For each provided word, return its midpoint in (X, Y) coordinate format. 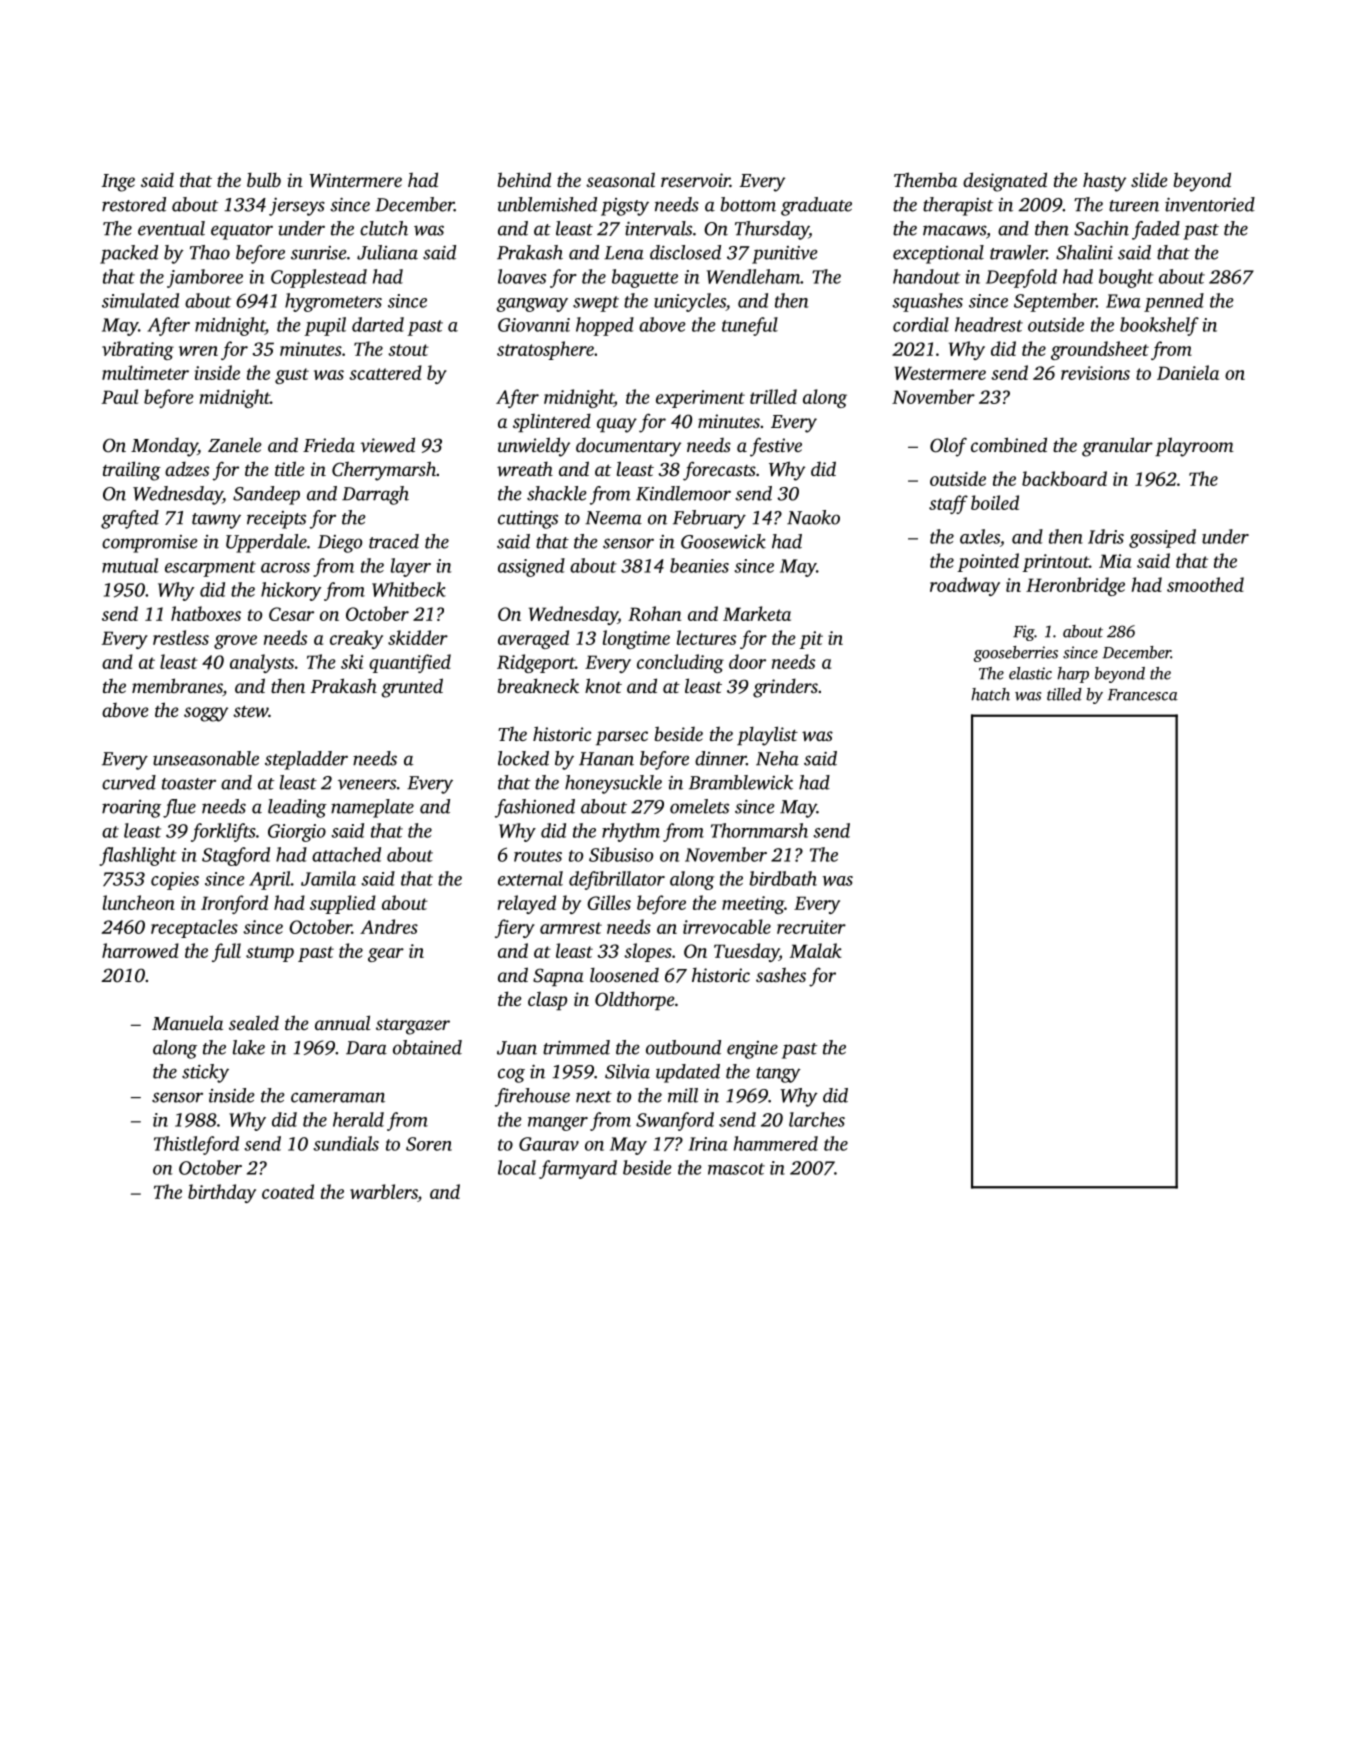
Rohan (654, 613)
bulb (264, 179)
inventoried (1210, 204)
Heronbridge (1075, 586)
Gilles (609, 902)
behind (524, 179)
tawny (216, 521)
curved (129, 782)
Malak (816, 950)
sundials (346, 1143)
